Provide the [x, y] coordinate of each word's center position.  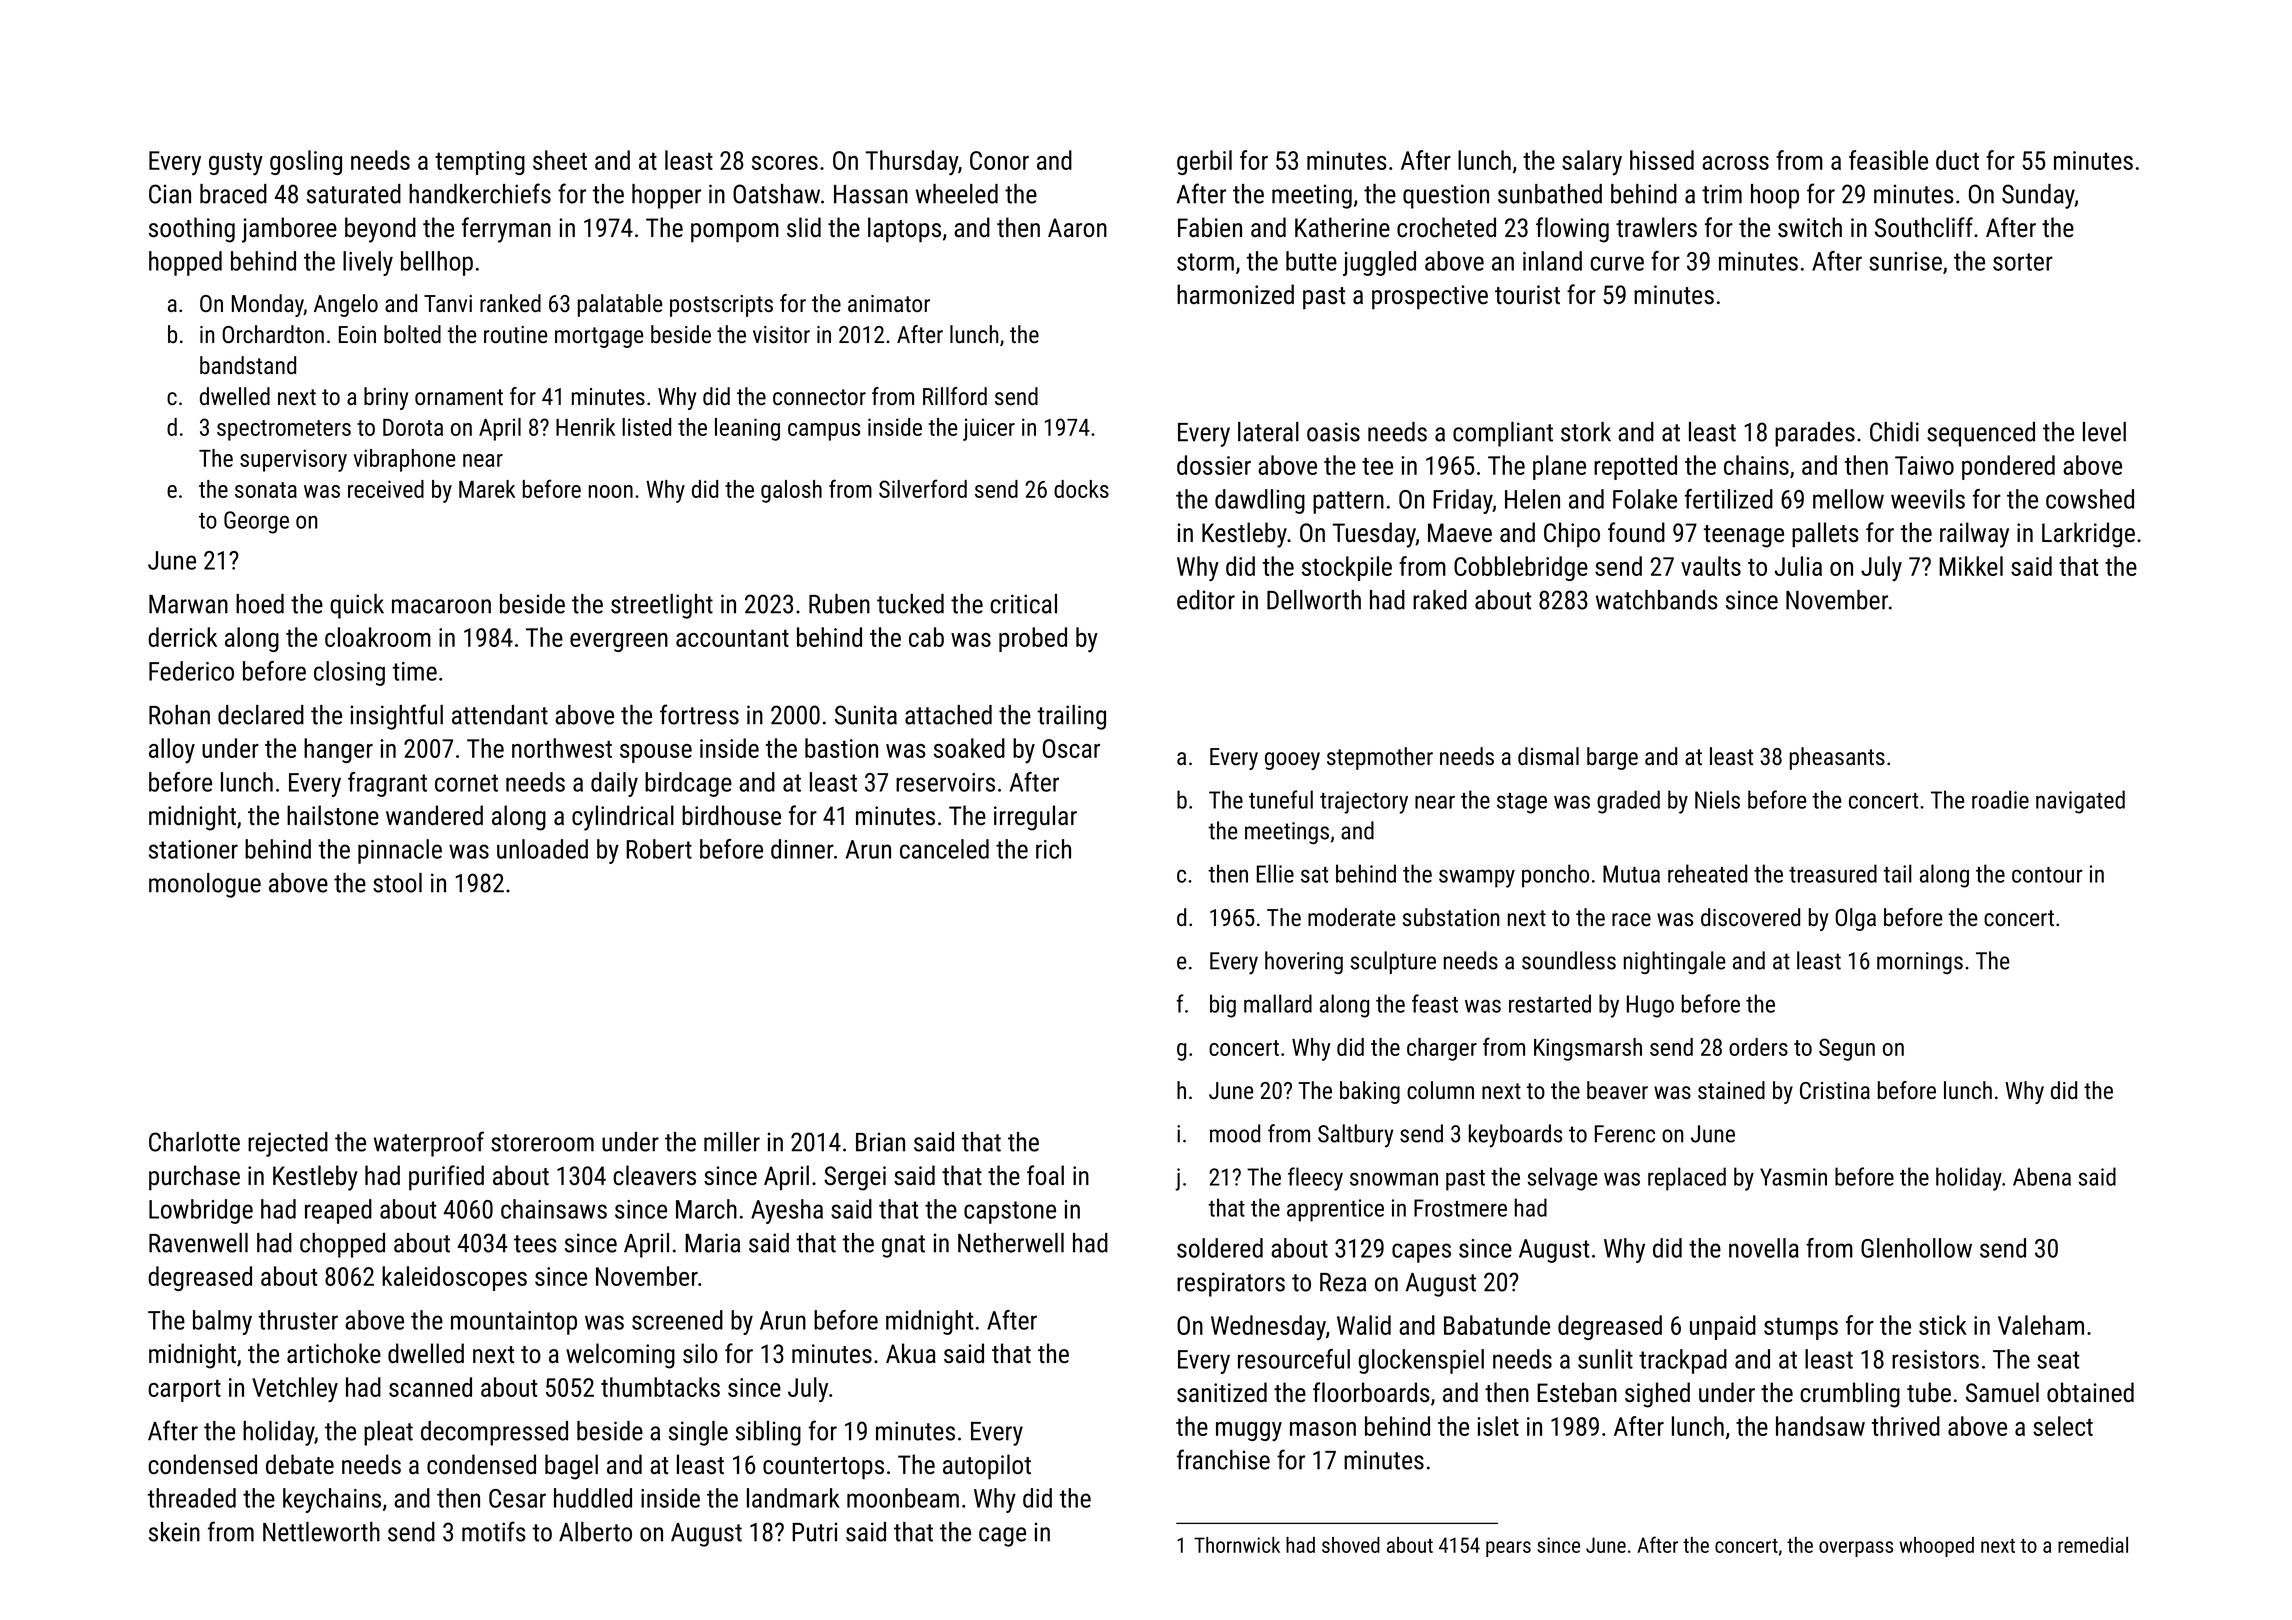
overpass [1856, 1549]
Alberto [595, 1532]
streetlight [662, 606]
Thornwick [1237, 1545]
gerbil [1204, 162]
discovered [1750, 917]
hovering [1304, 962]
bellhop [437, 263]
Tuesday [1374, 535]
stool [397, 883]
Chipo [1572, 535]
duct [1957, 160]
